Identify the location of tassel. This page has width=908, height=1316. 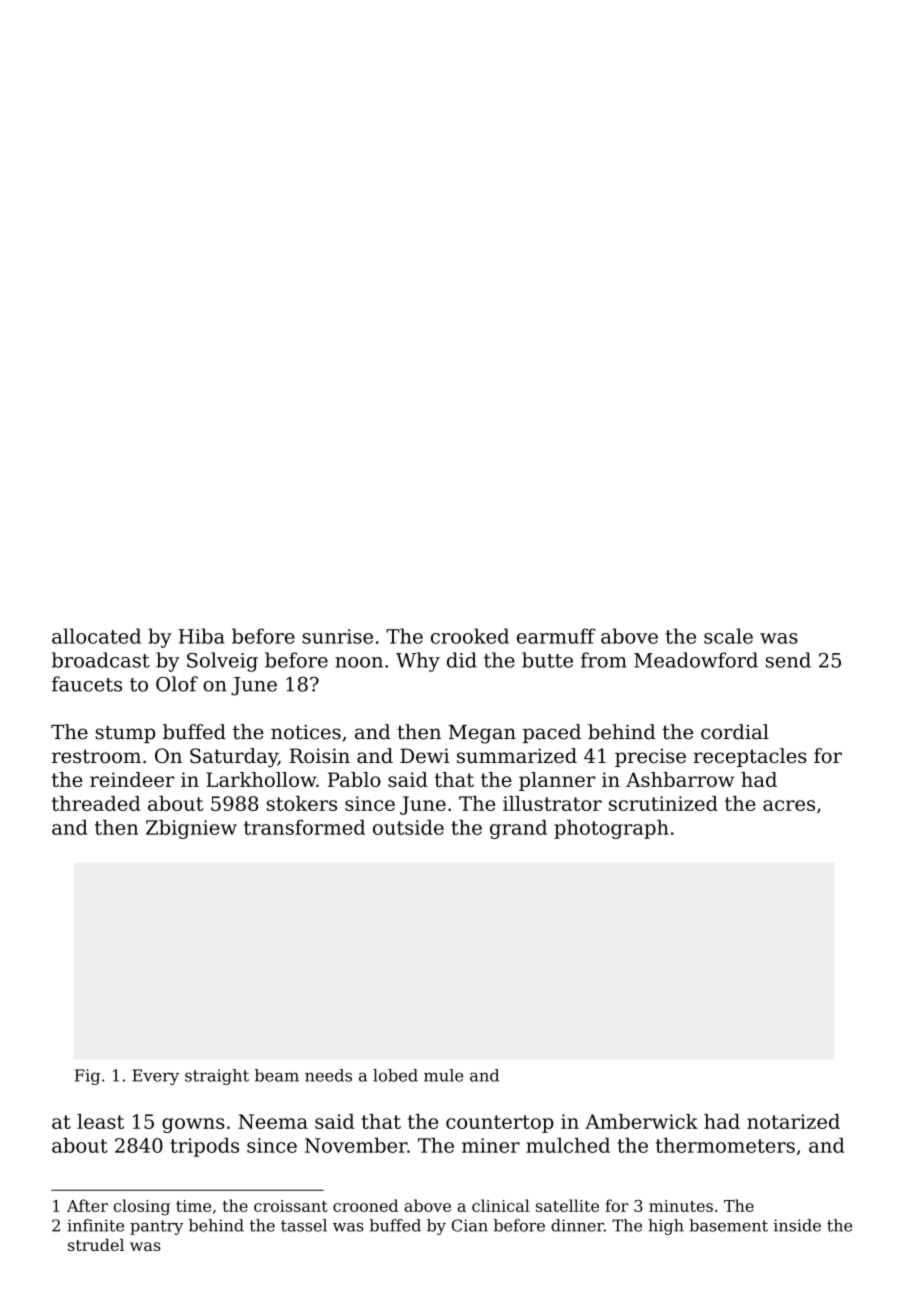
(304, 1225).
